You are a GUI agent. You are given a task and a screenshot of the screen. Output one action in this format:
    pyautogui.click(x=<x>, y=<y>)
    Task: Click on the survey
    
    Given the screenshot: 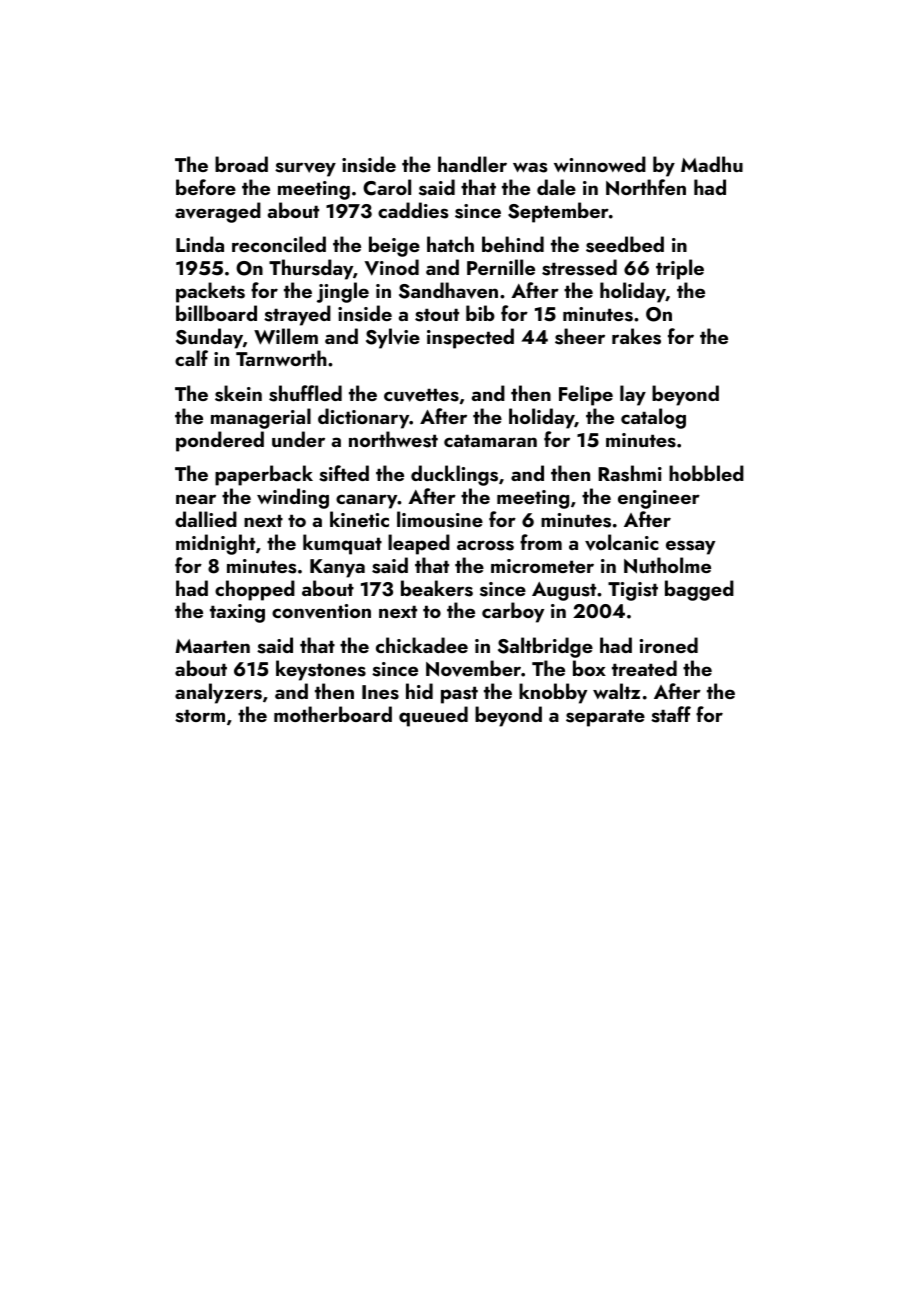 What is the action you would take?
    pyautogui.click(x=305, y=169)
